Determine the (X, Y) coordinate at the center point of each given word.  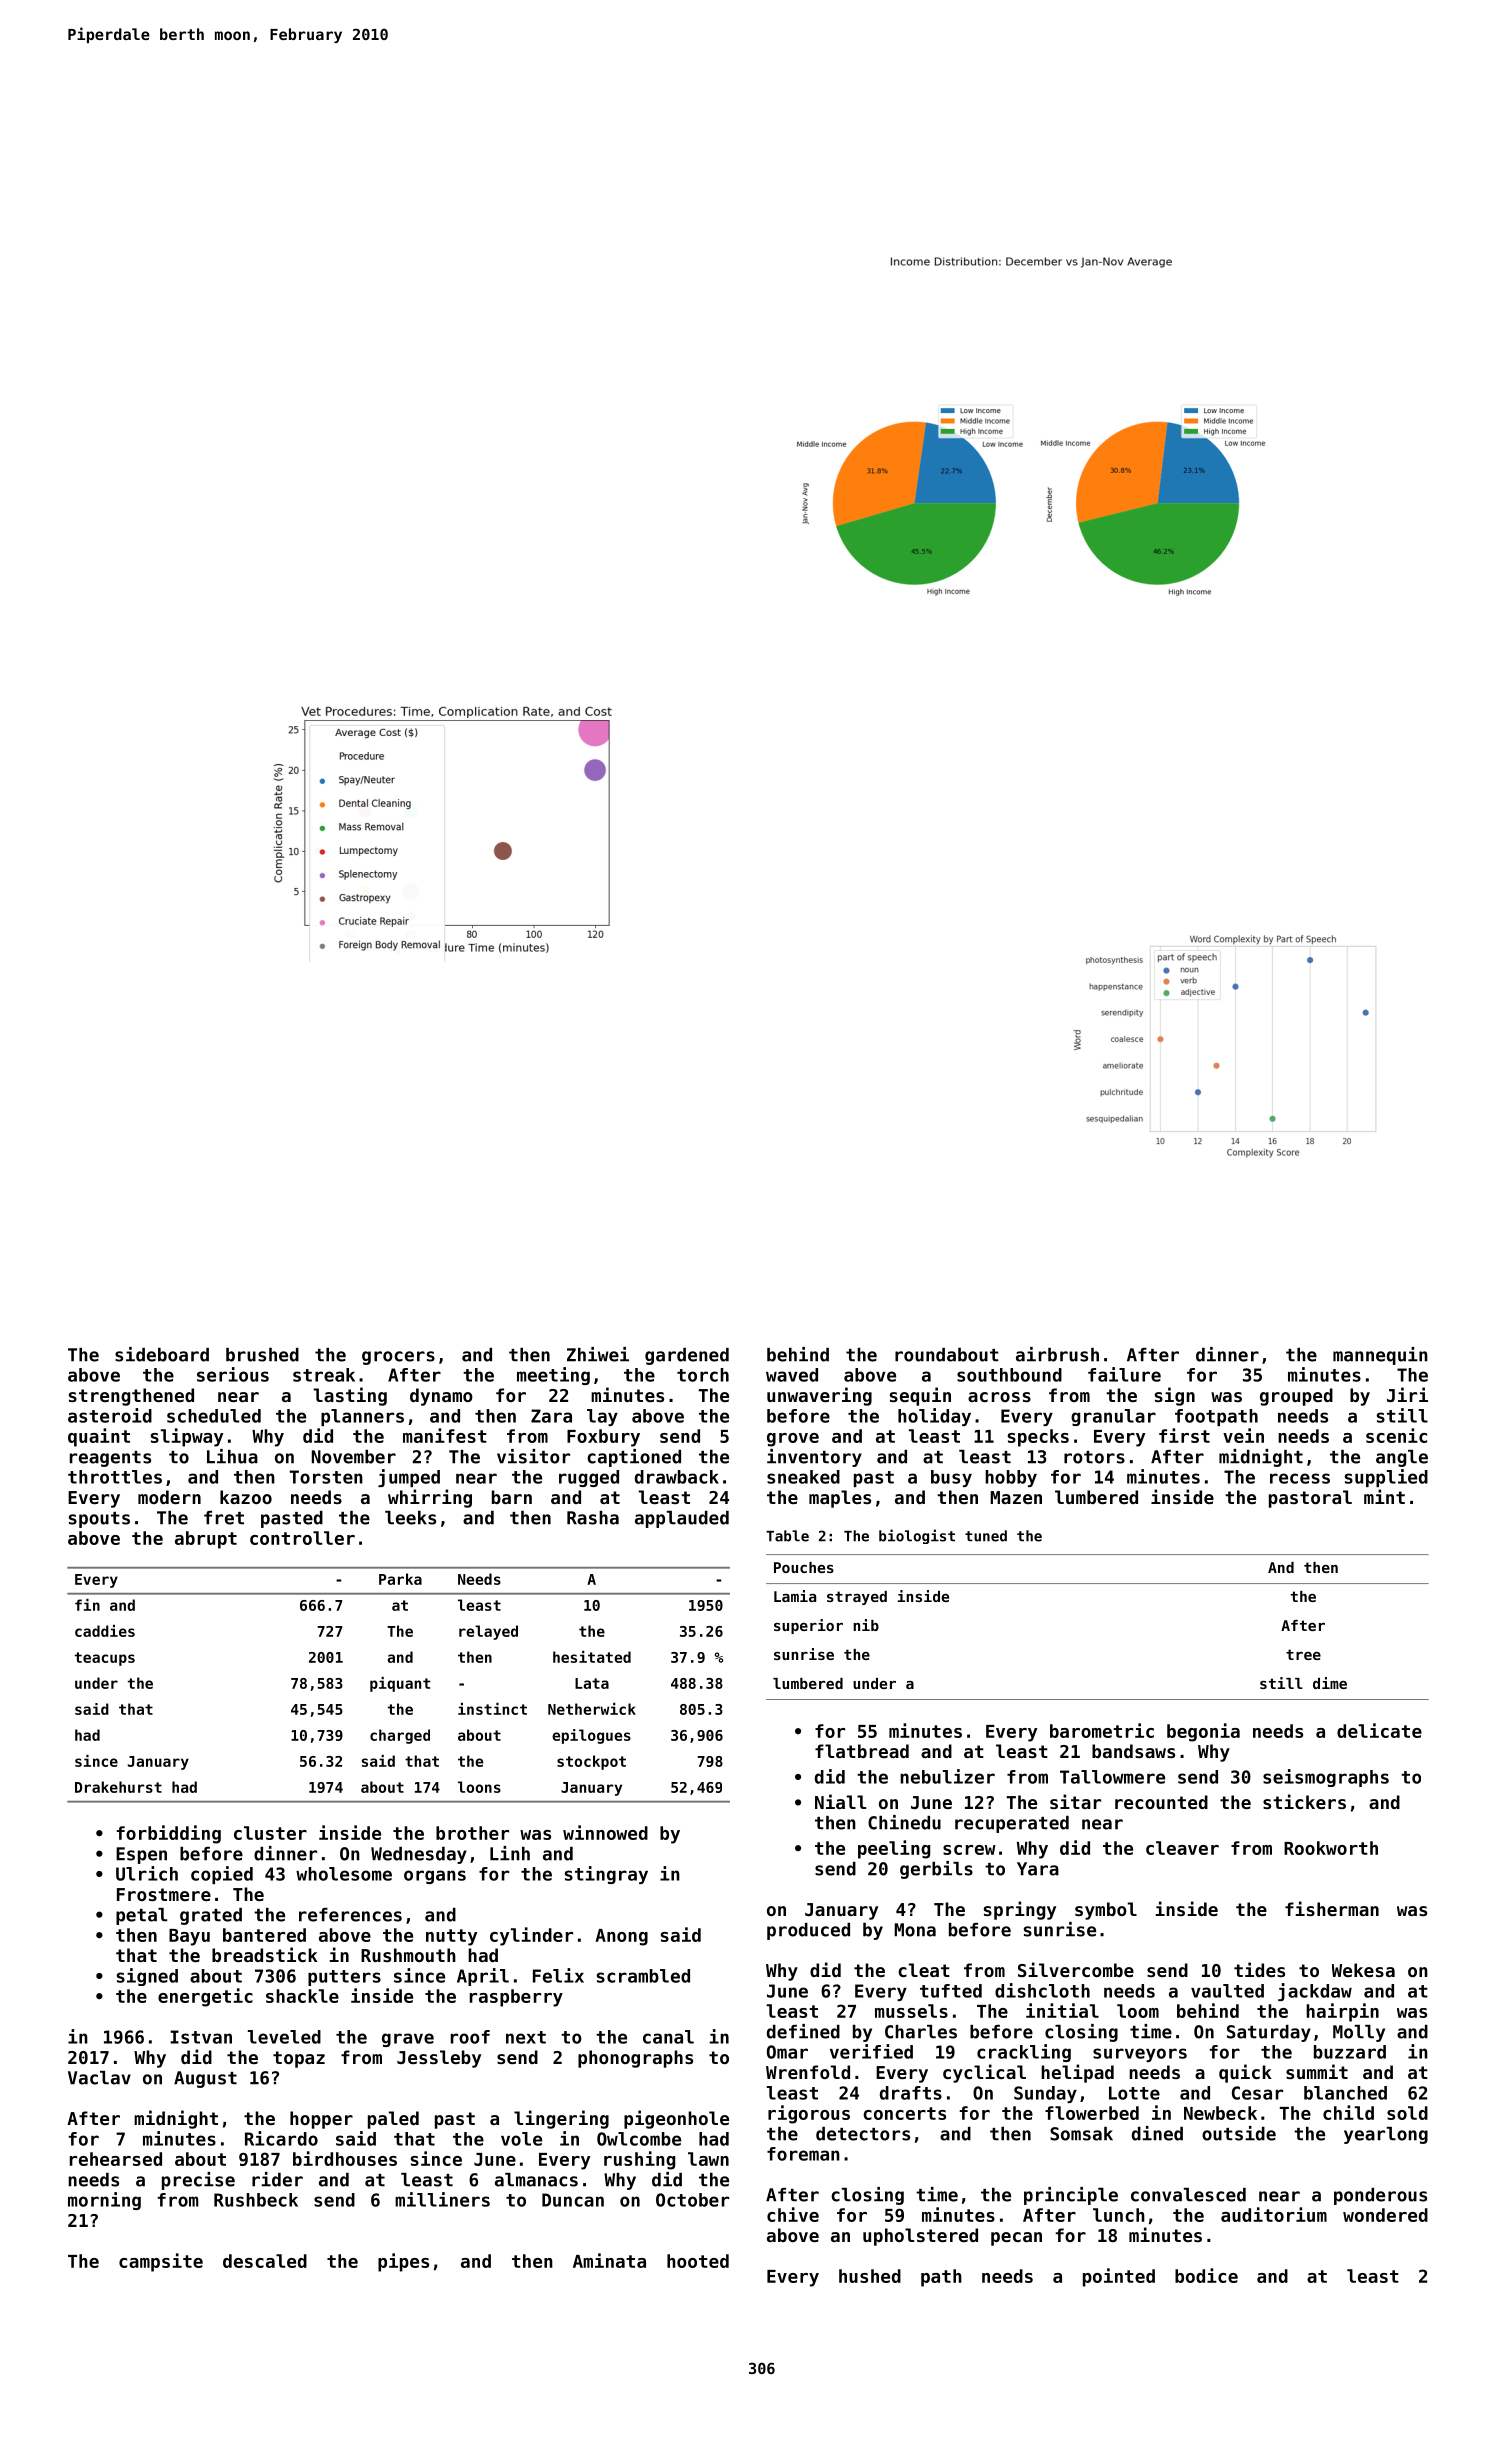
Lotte (1134, 2093)
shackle (302, 1996)
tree (1303, 1654)
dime (1330, 1683)
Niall (840, 1801)
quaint (99, 1437)
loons (479, 1787)
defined (803, 2031)
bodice (1206, 2275)
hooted (698, 2261)
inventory (814, 1458)
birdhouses (345, 2158)
